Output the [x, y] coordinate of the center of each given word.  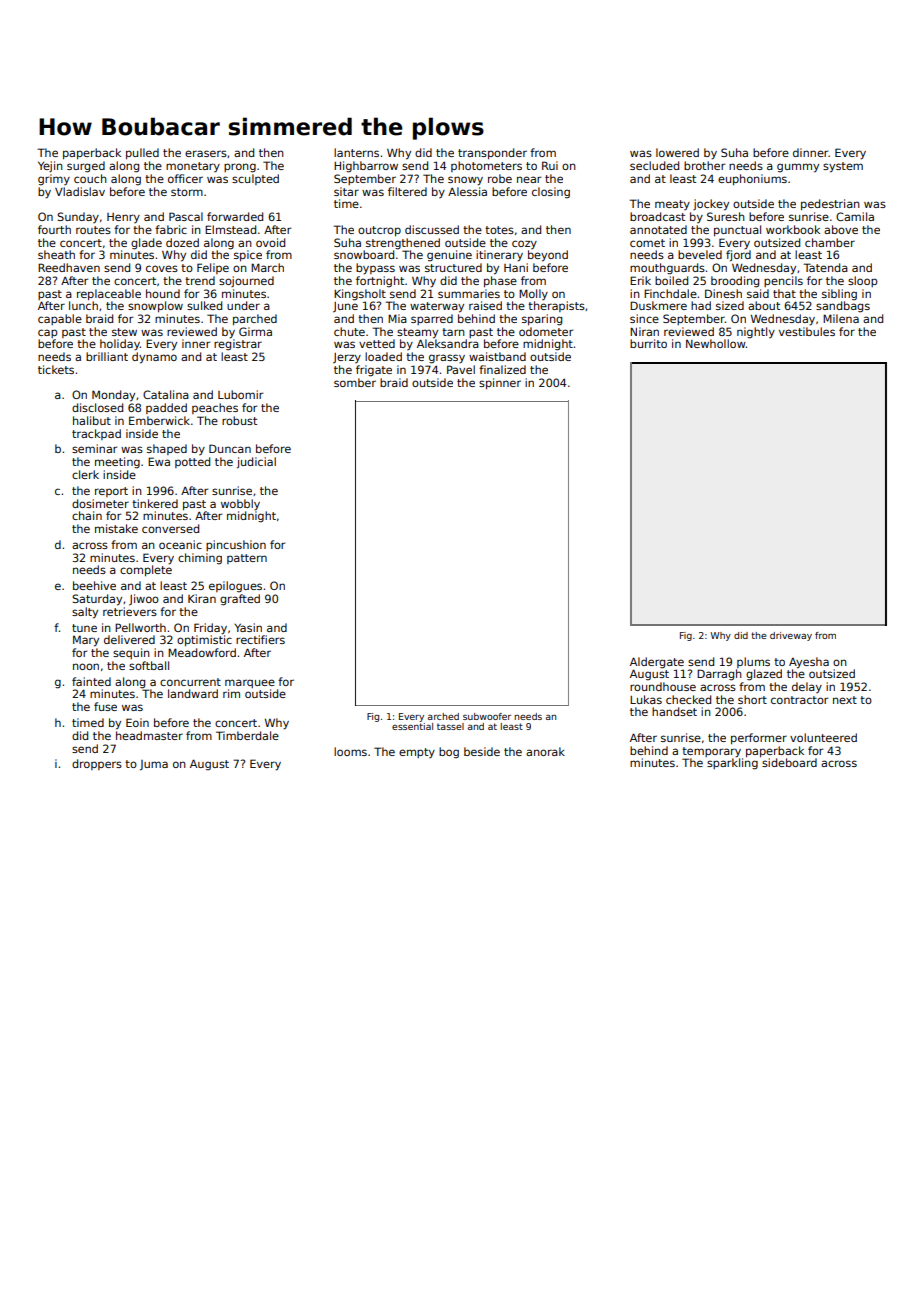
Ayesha [809, 663]
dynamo [154, 358]
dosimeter [100, 503]
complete [146, 570]
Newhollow [716, 343]
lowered [677, 152]
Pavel [461, 369]
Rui [550, 165]
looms [350, 751]
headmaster [149, 735]
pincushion [236, 545]
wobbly [240, 505]
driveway [791, 636]
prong [240, 168]
